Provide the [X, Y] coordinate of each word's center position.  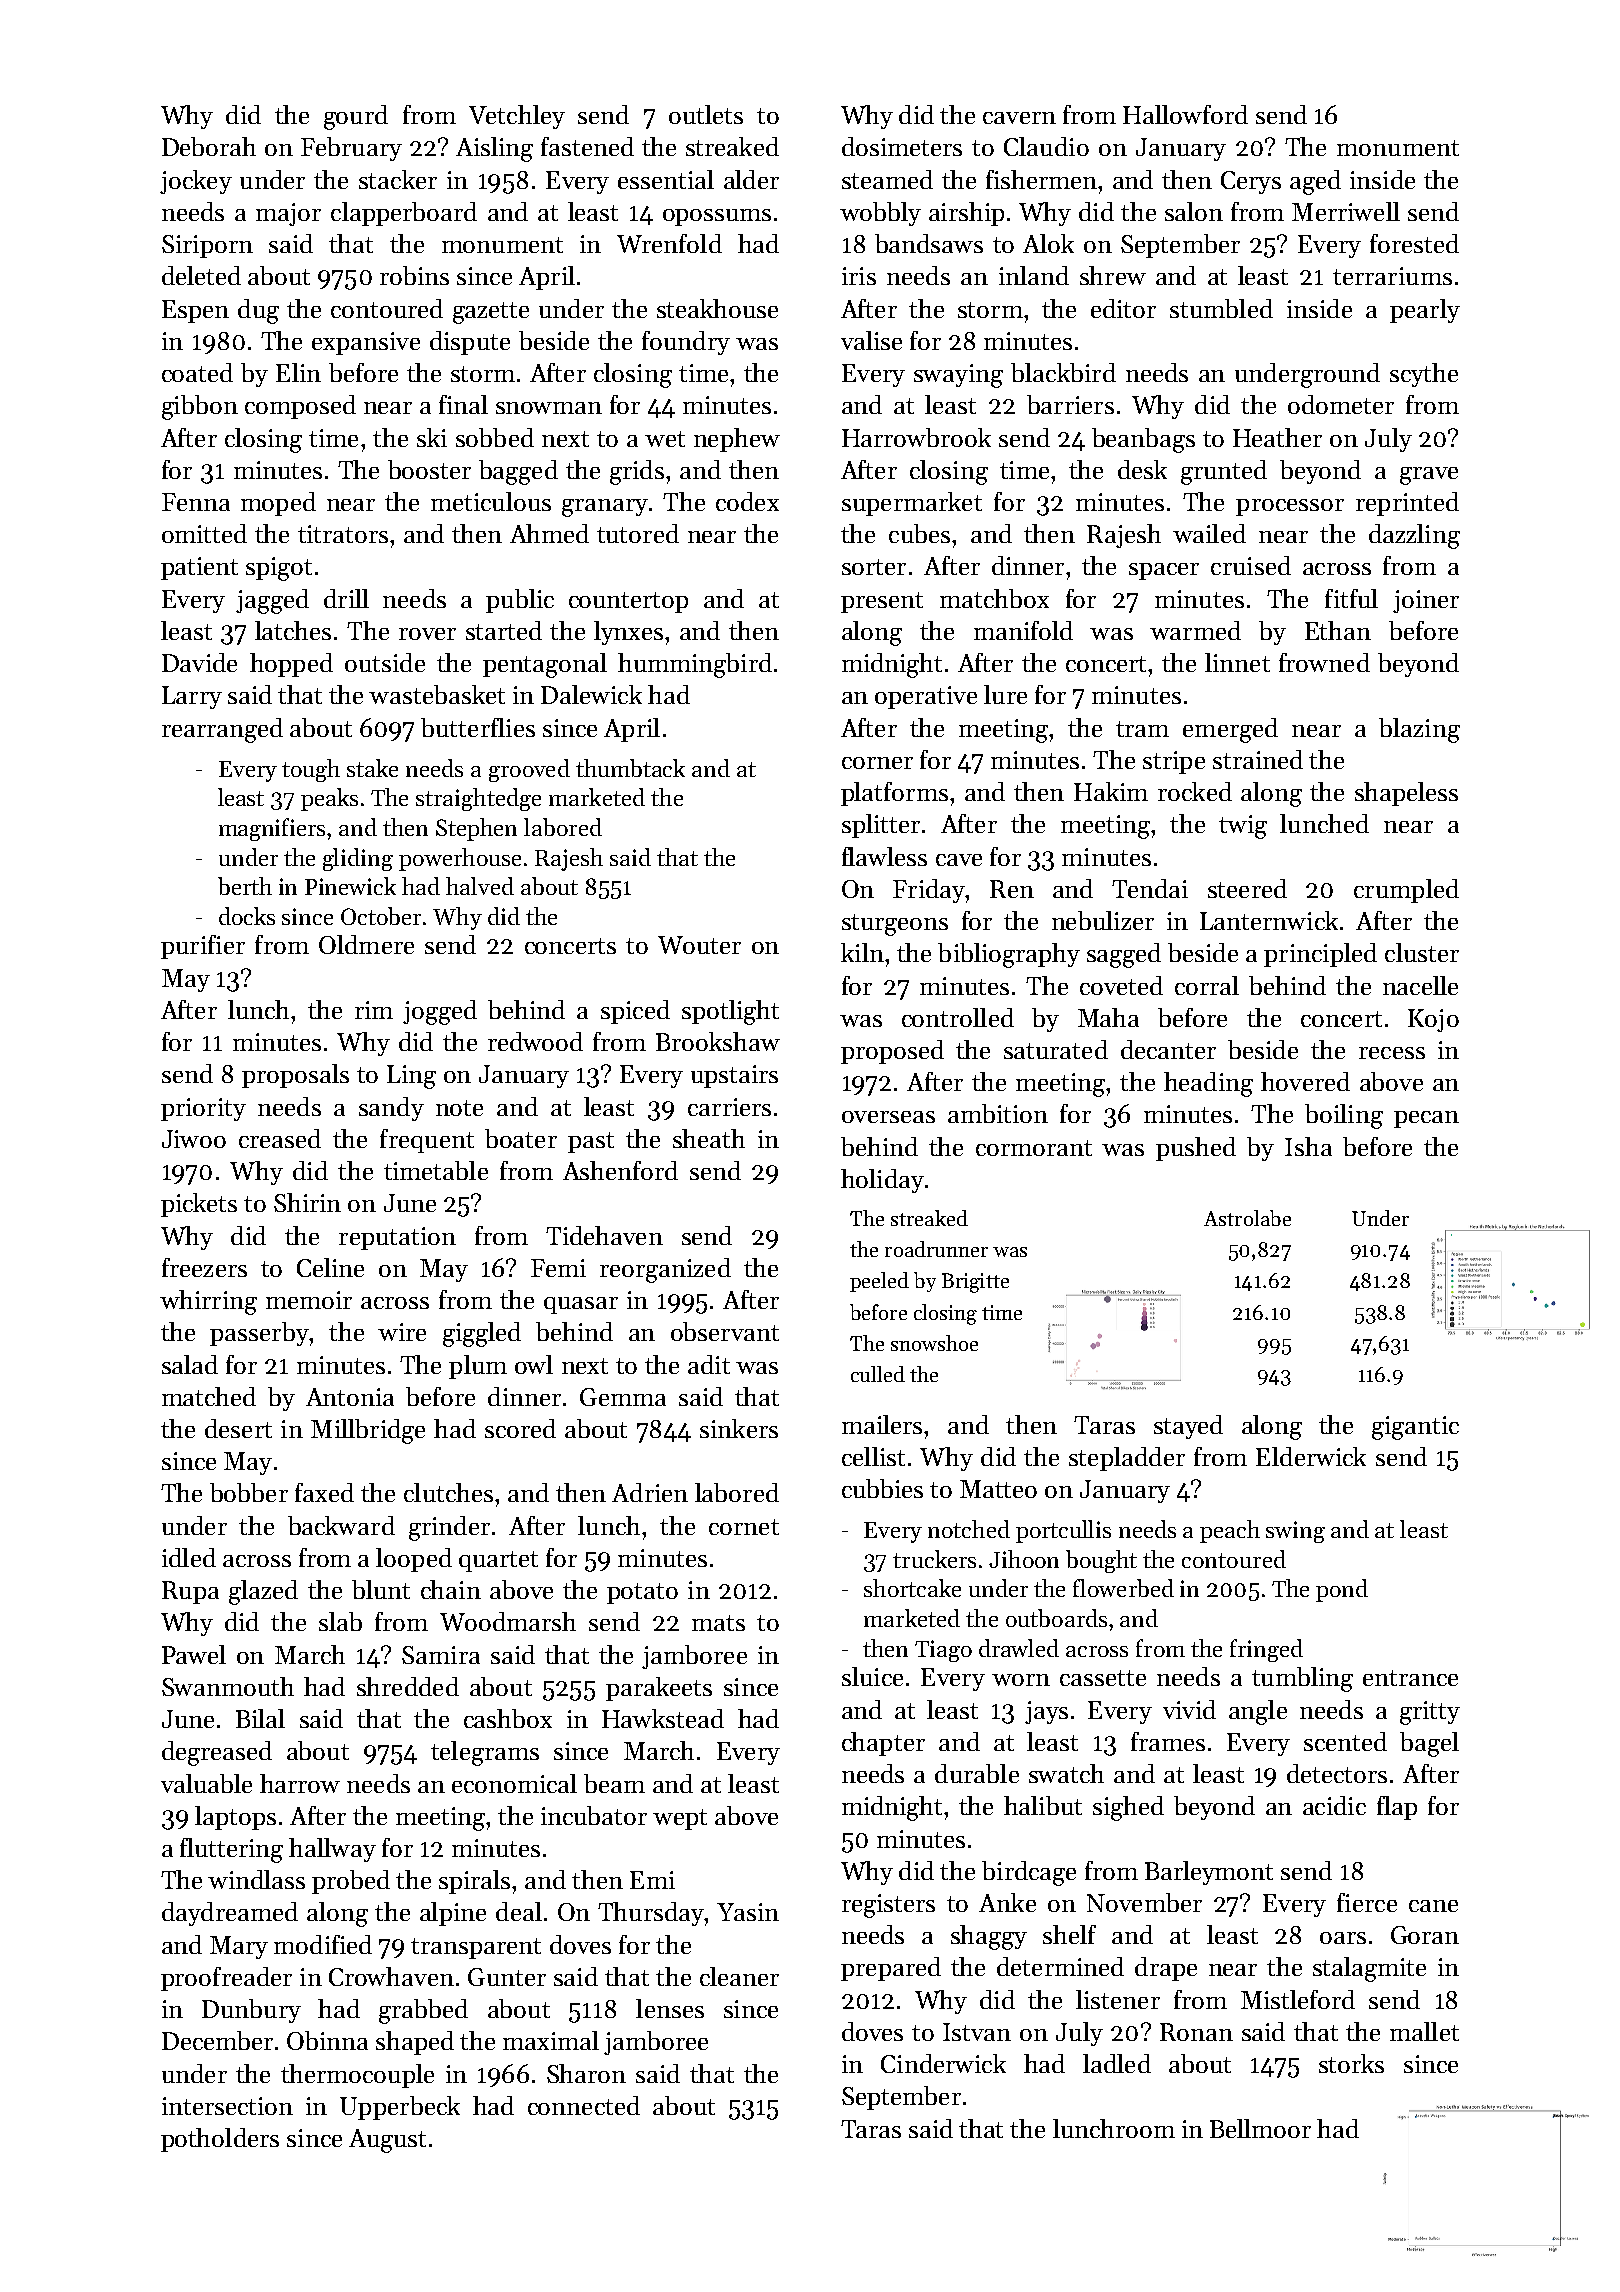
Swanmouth [228, 1686]
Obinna [327, 2040]
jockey [196, 182]
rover [427, 634]
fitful [1351, 598]
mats [718, 1623]
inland [1034, 275]
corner [877, 763]
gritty [1430, 1713]
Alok [1048, 243]
